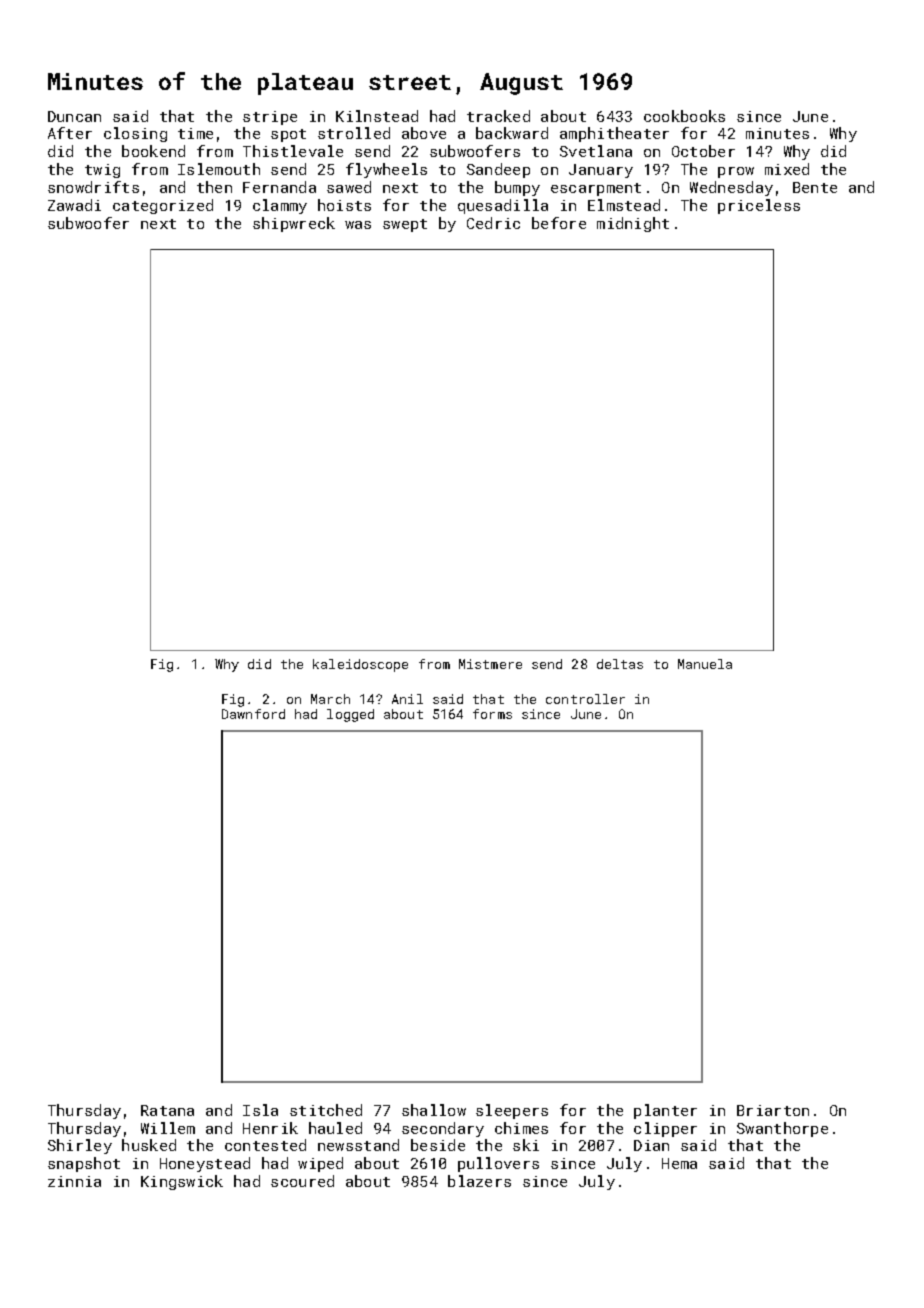 Image resolution: width=924 pixels, height=1308 pixels. What do you see at coordinates (182, 1182) in the document?
I see `Kingswick` at bounding box center [182, 1182].
